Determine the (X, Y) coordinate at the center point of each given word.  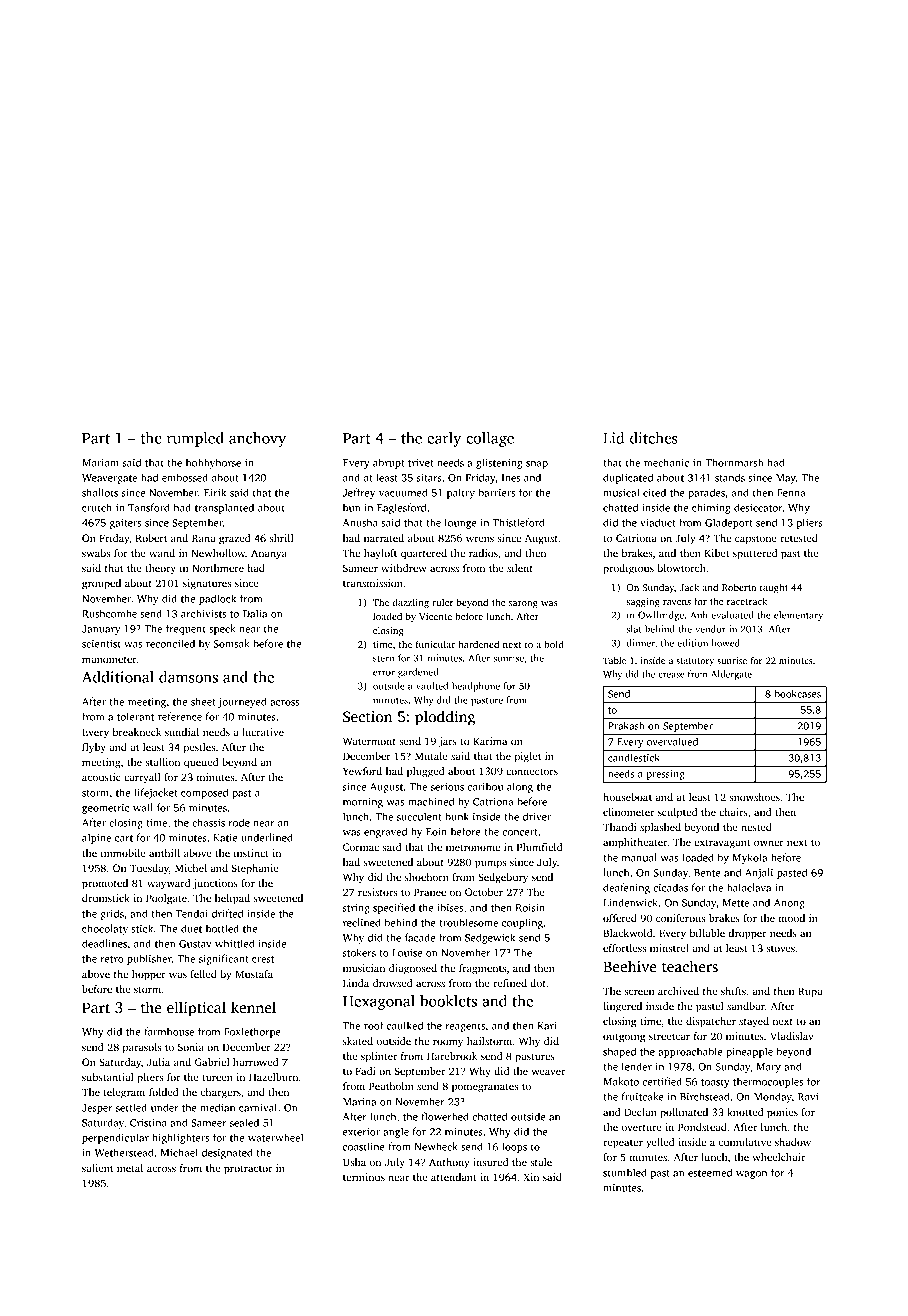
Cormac (361, 847)
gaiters (125, 524)
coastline (364, 1146)
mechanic (666, 462)
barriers (497, 492)
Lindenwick (630, 902)
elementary (798, 616)
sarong (523, 604)
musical (621, 492)
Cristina (148, 1123)
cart (124, 838)
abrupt (389, 463)
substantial (108, 1077)
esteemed (710, 1172)
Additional (118, 677)
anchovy (257, 439)
